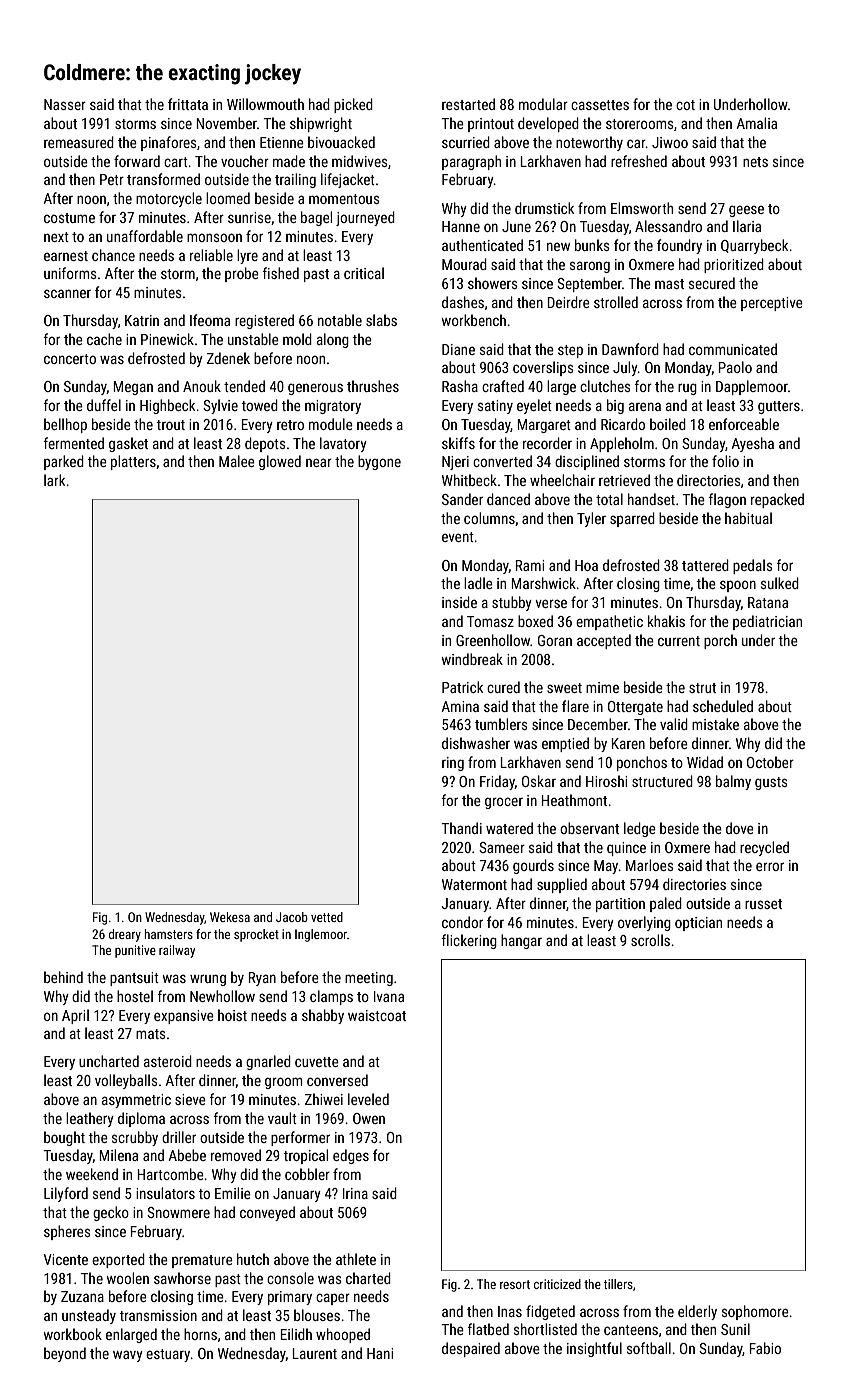  What do you see at coordinates (650, 940) in the page?
I see `scrolls` at bounding box center [650, 940].
